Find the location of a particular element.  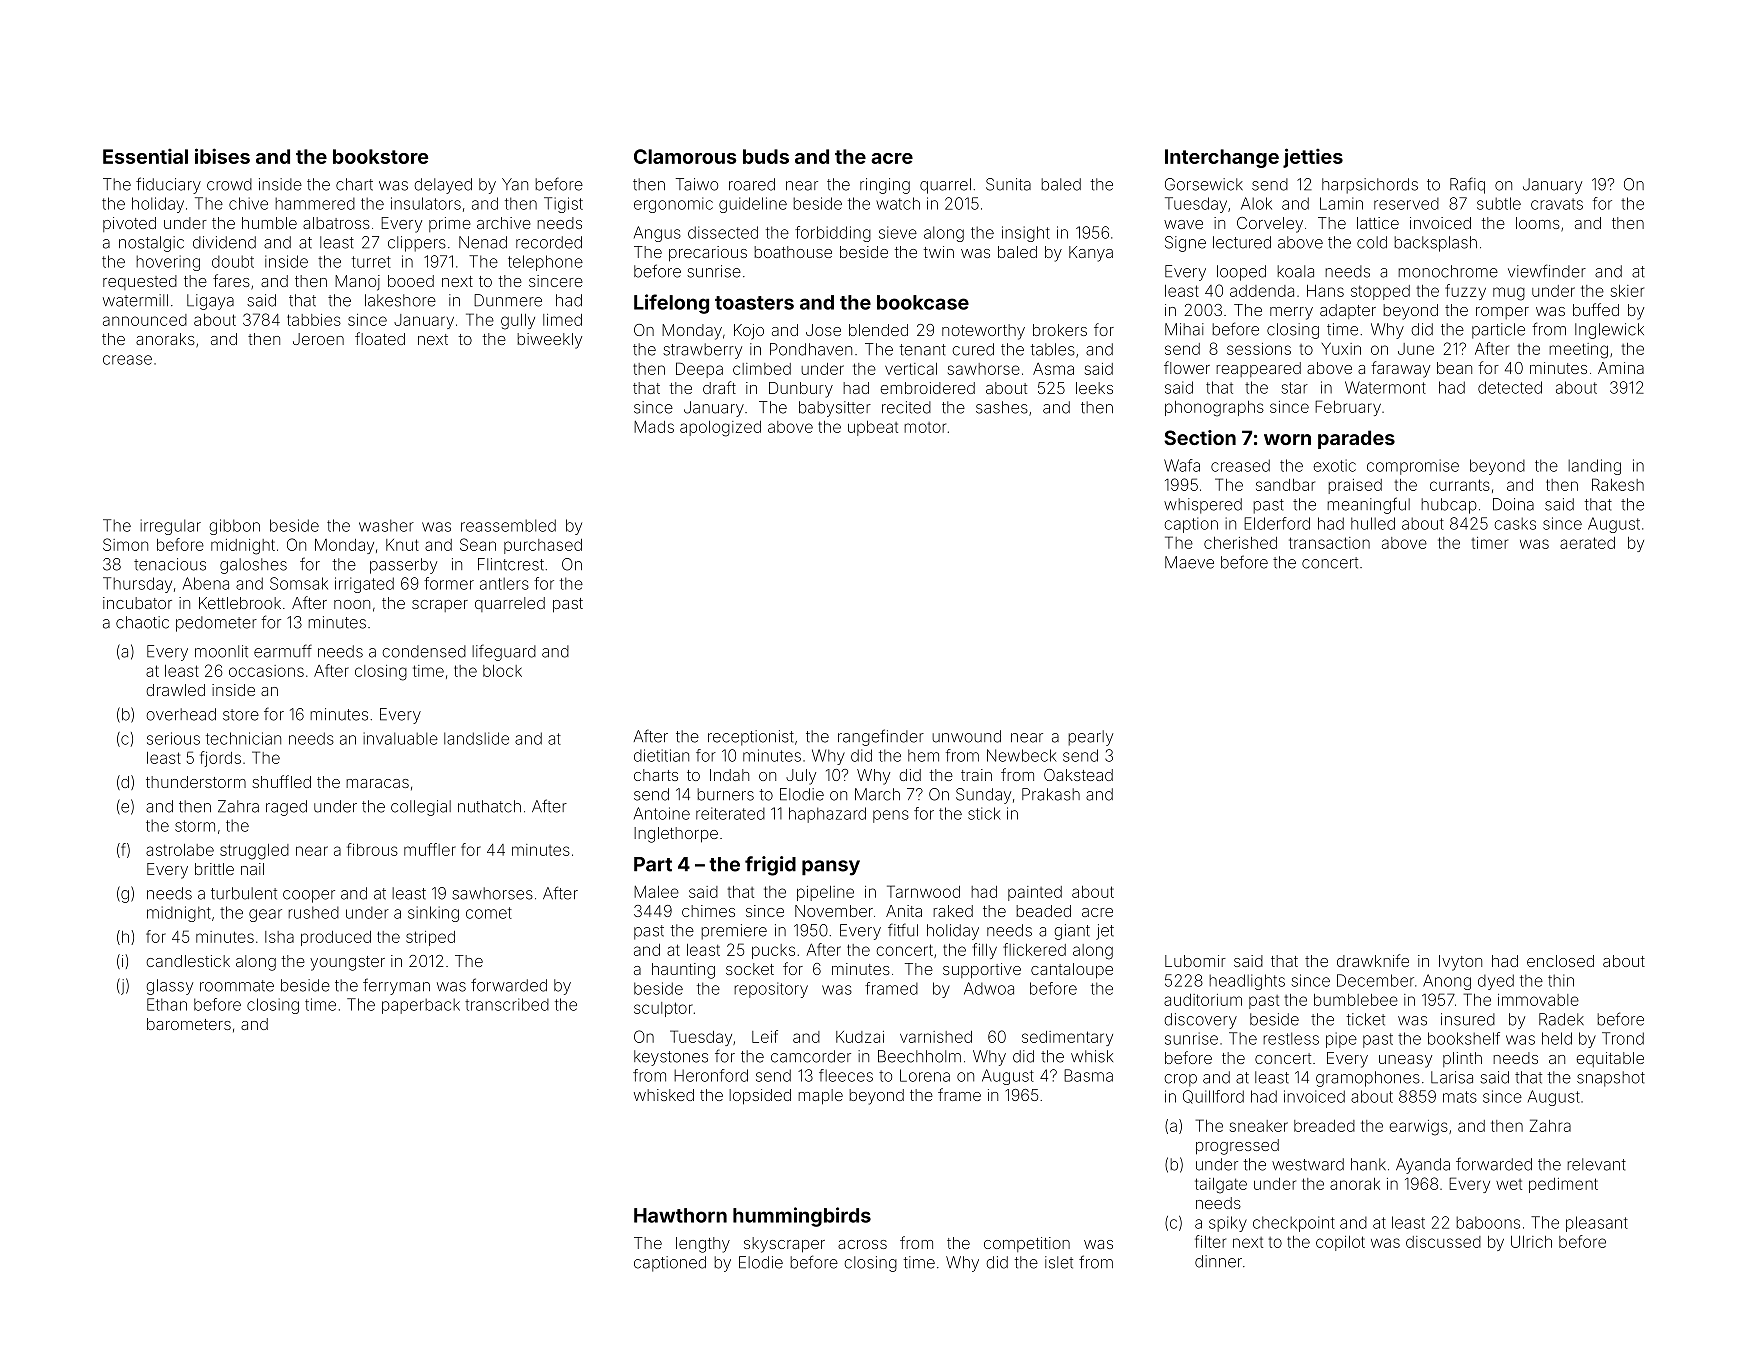

ibises is located at coordinates (222, 156).
